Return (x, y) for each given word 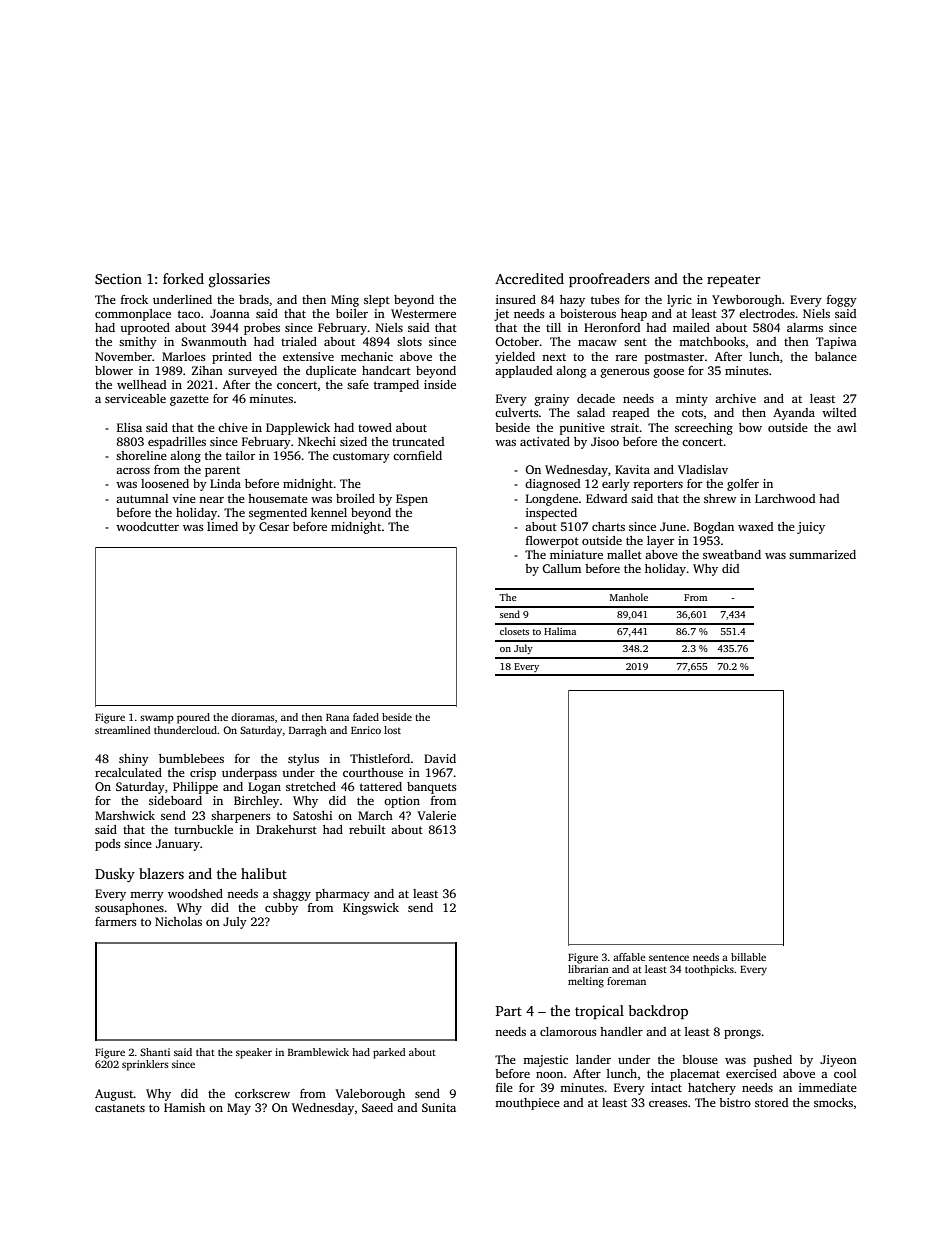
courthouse (373, 772)
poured (193, 718)
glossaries (239, 280)
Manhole (629, 597)
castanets (120, 1108)
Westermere (423, 313)
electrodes (767, 313)
